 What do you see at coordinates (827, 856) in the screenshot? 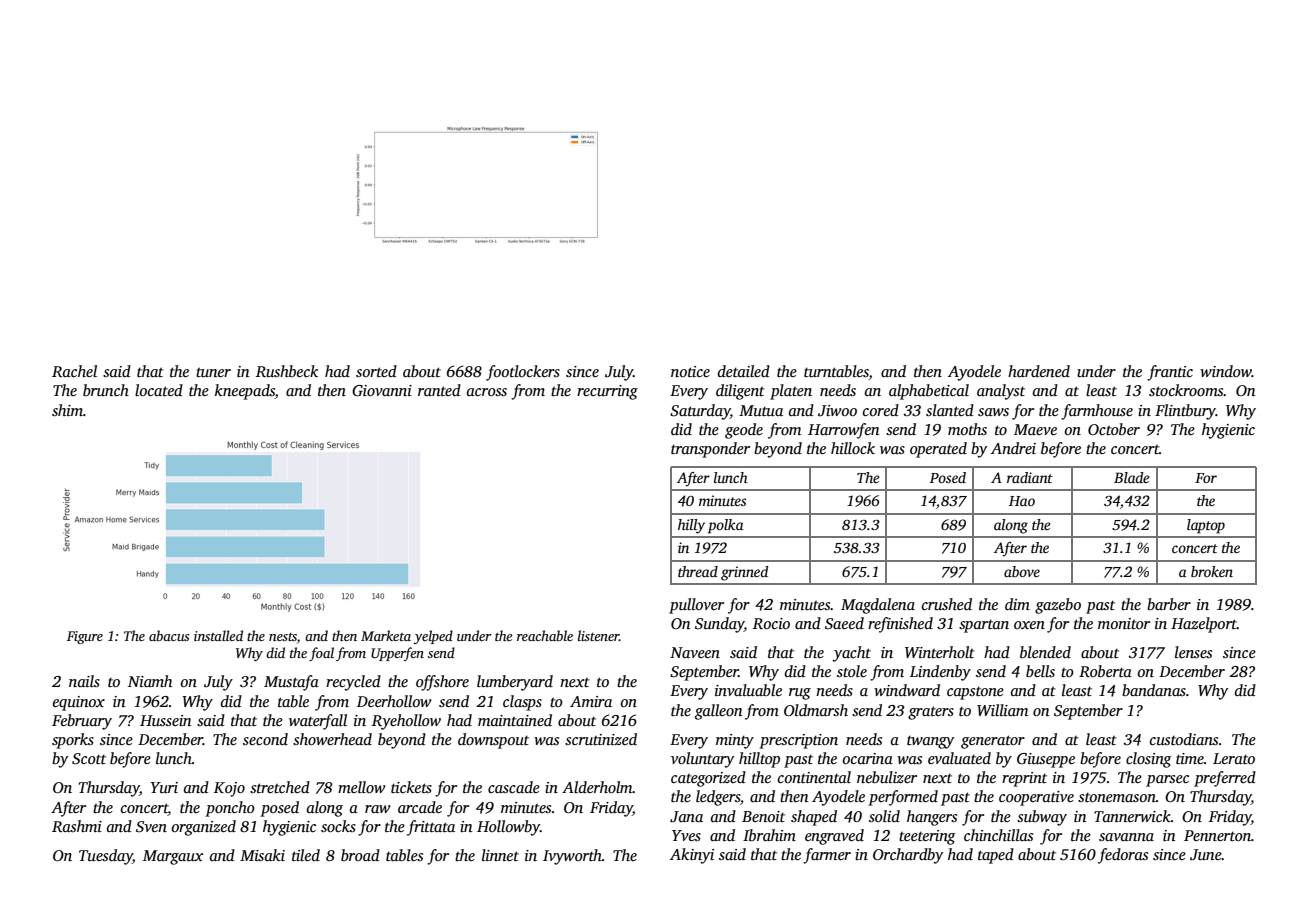
I see `farmer` at bounding box center [827, 856].
